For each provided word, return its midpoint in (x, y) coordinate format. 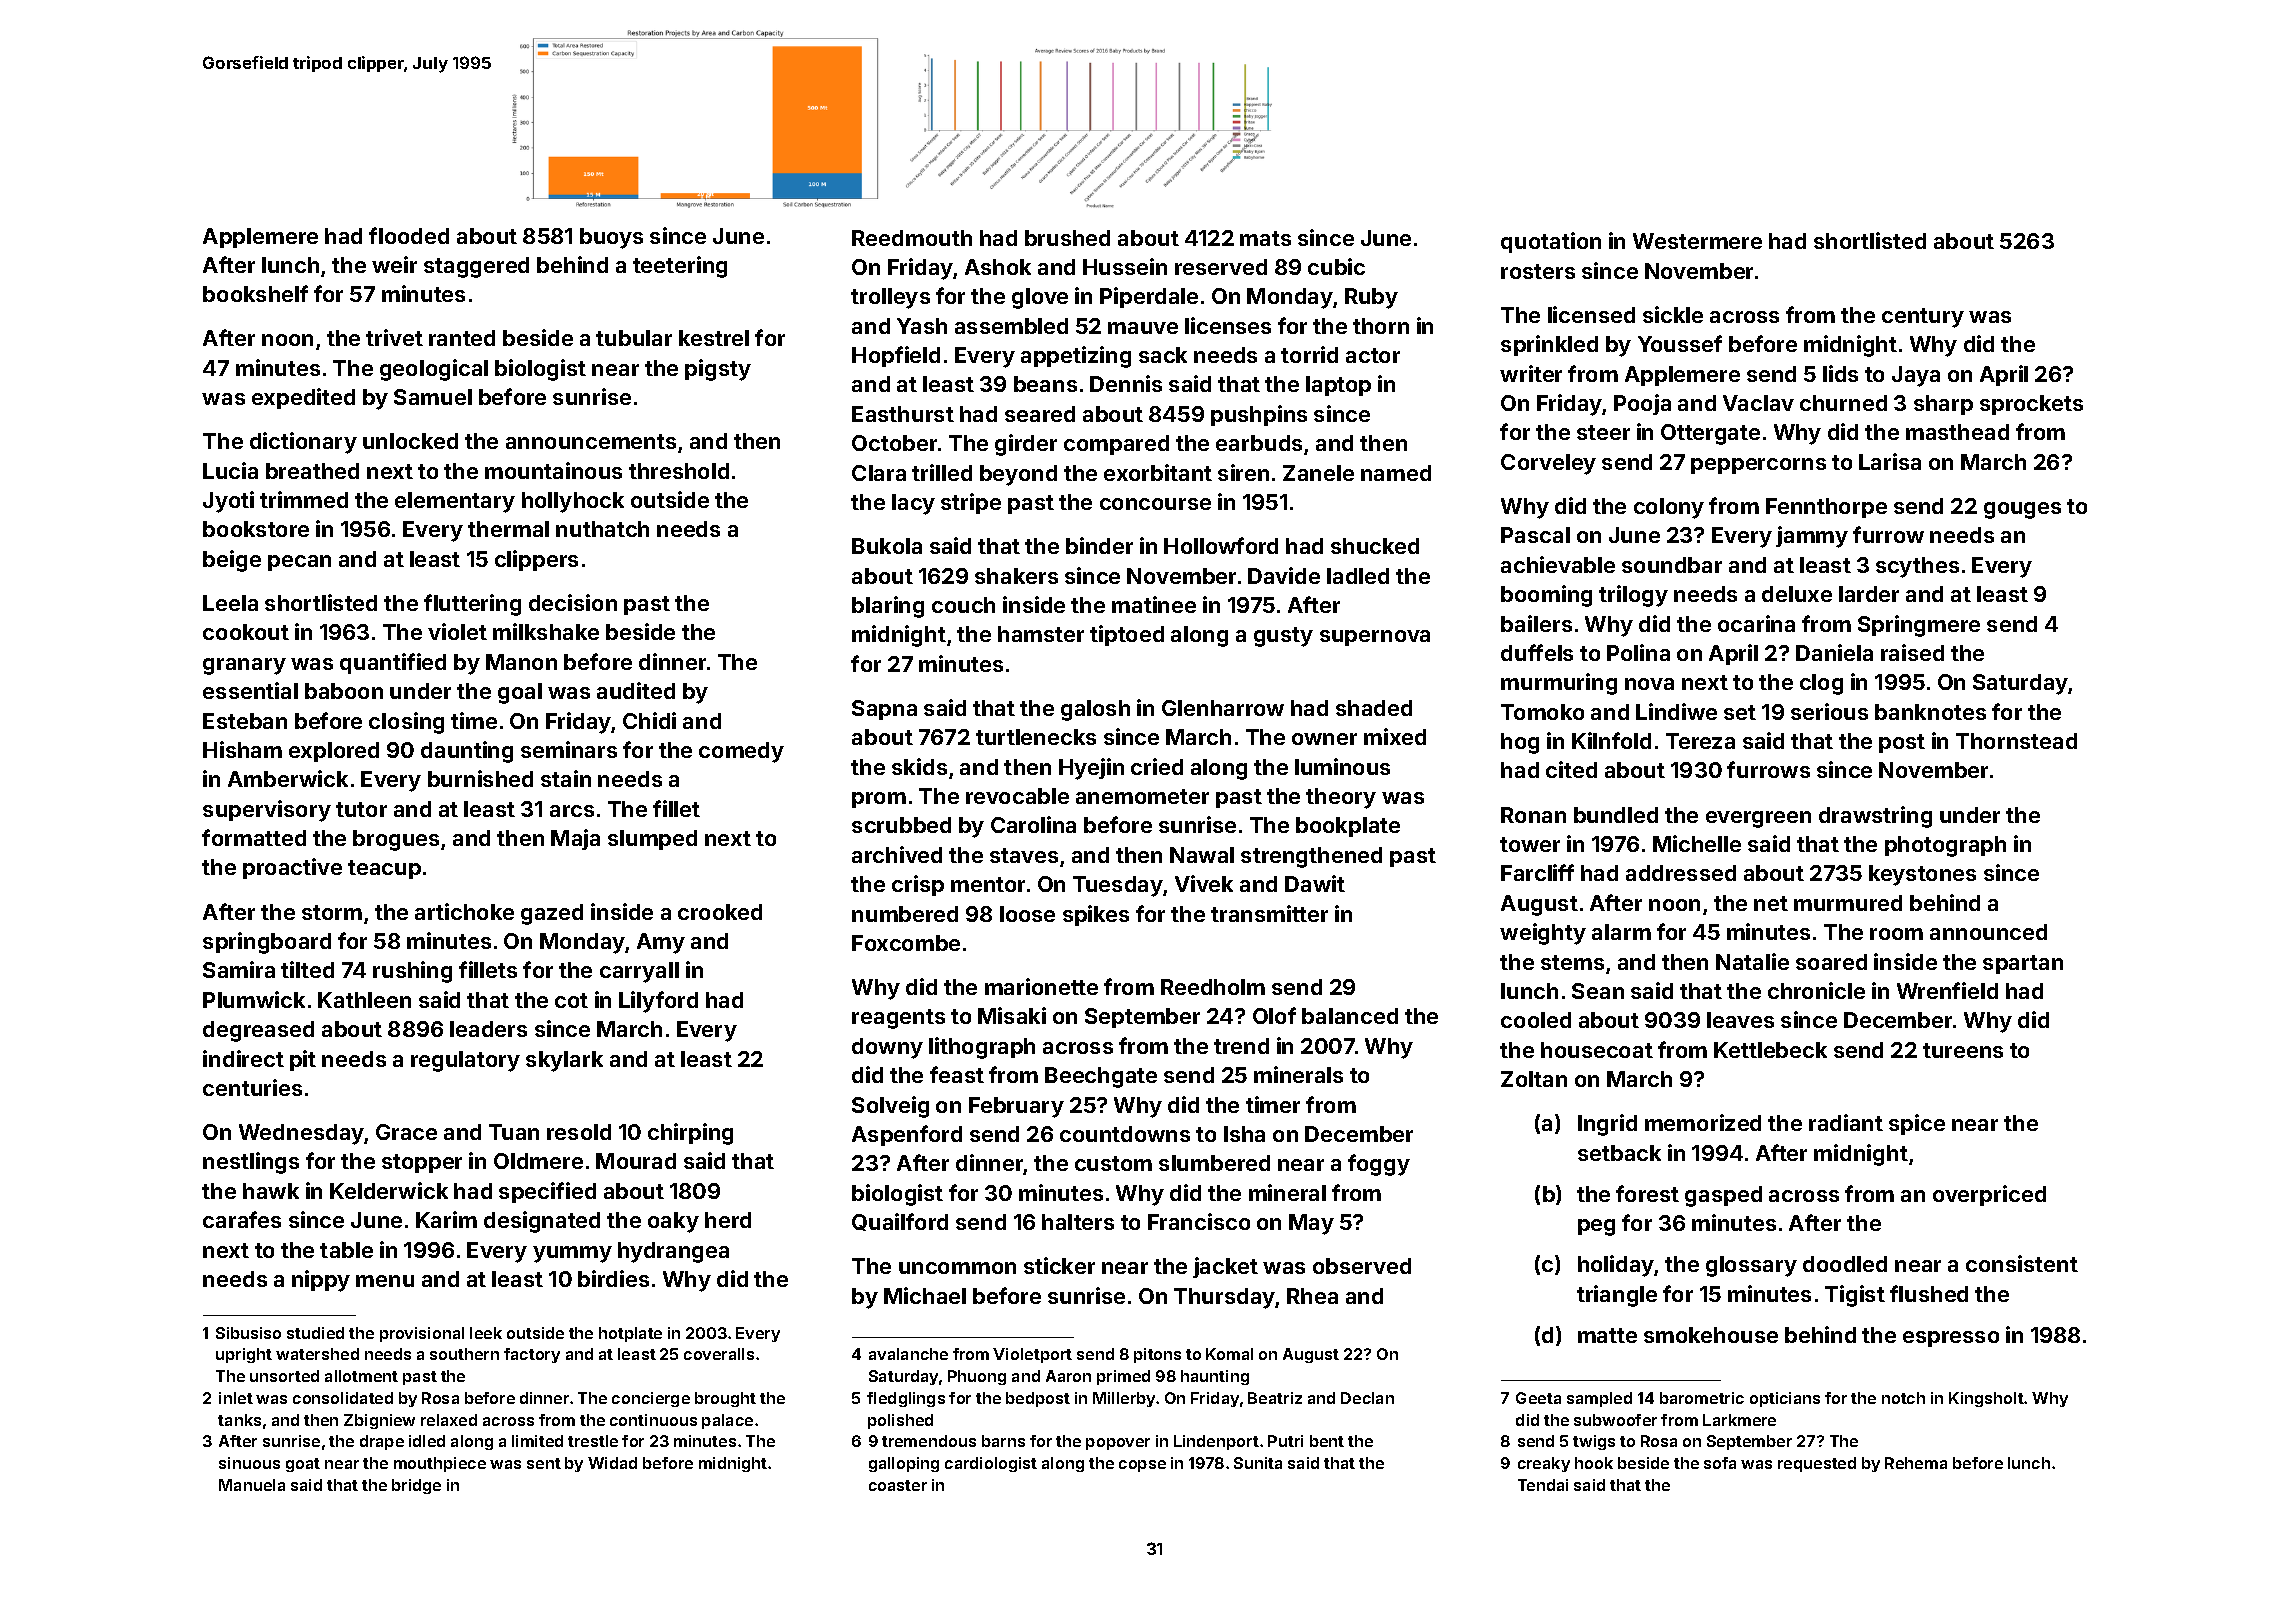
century (1923, 318)
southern (464, 1354)
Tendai (1543, 1485)
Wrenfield (1947, 990)
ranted (462, 338)
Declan (1367, 1398)
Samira (239, 969)
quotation (1551, 242)
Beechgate (1101, 1077)
